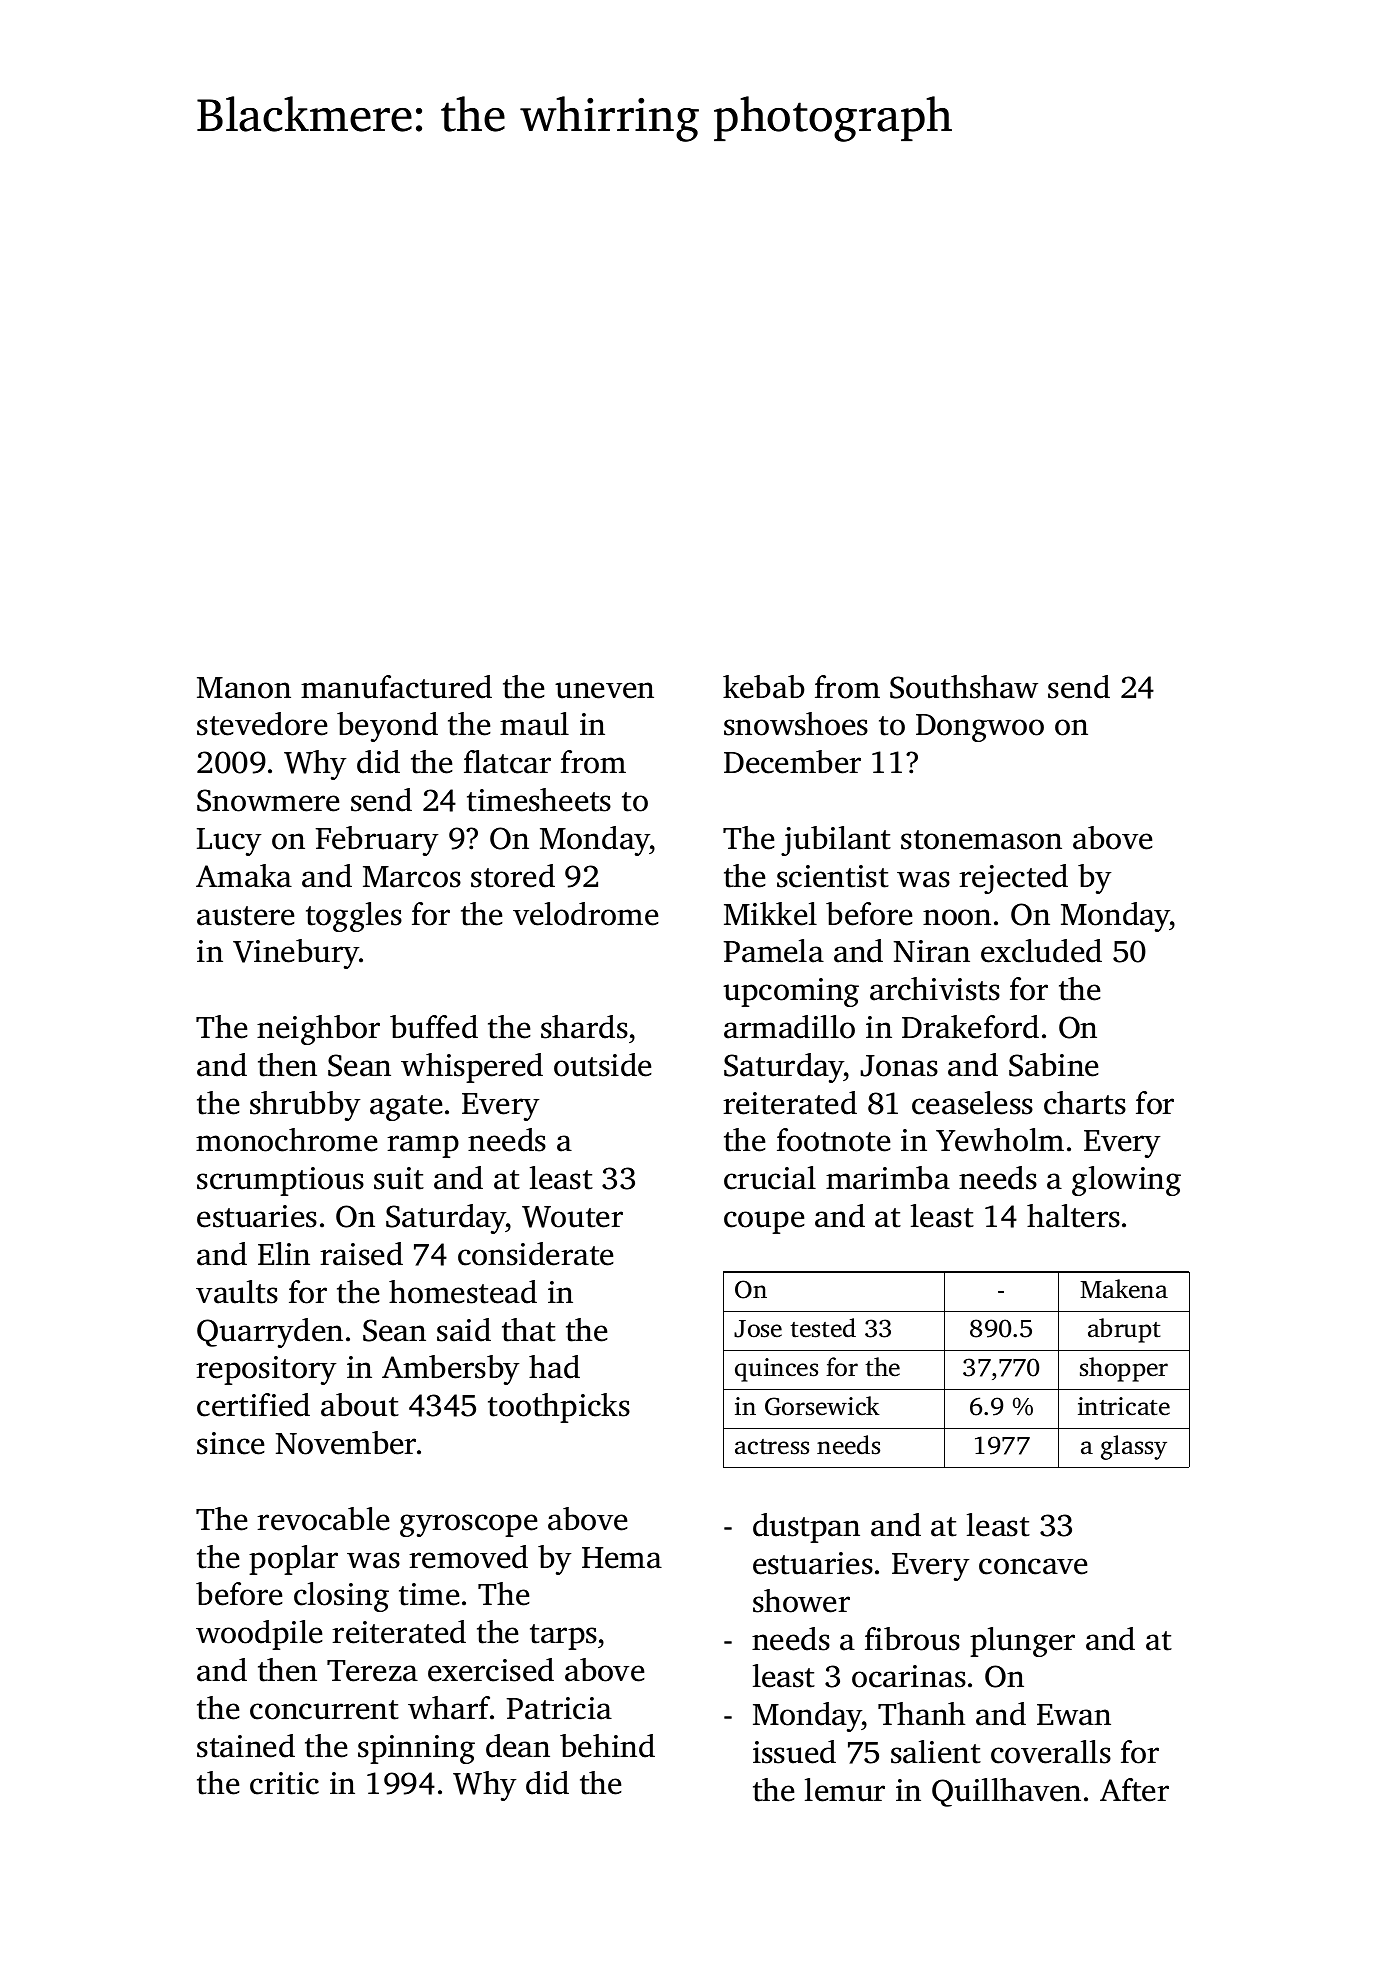 The image size is (1386, 1969). What do you see at coordinates (262, 724) in the document?
I see `stevedore` at bounding box center [262, 724].
